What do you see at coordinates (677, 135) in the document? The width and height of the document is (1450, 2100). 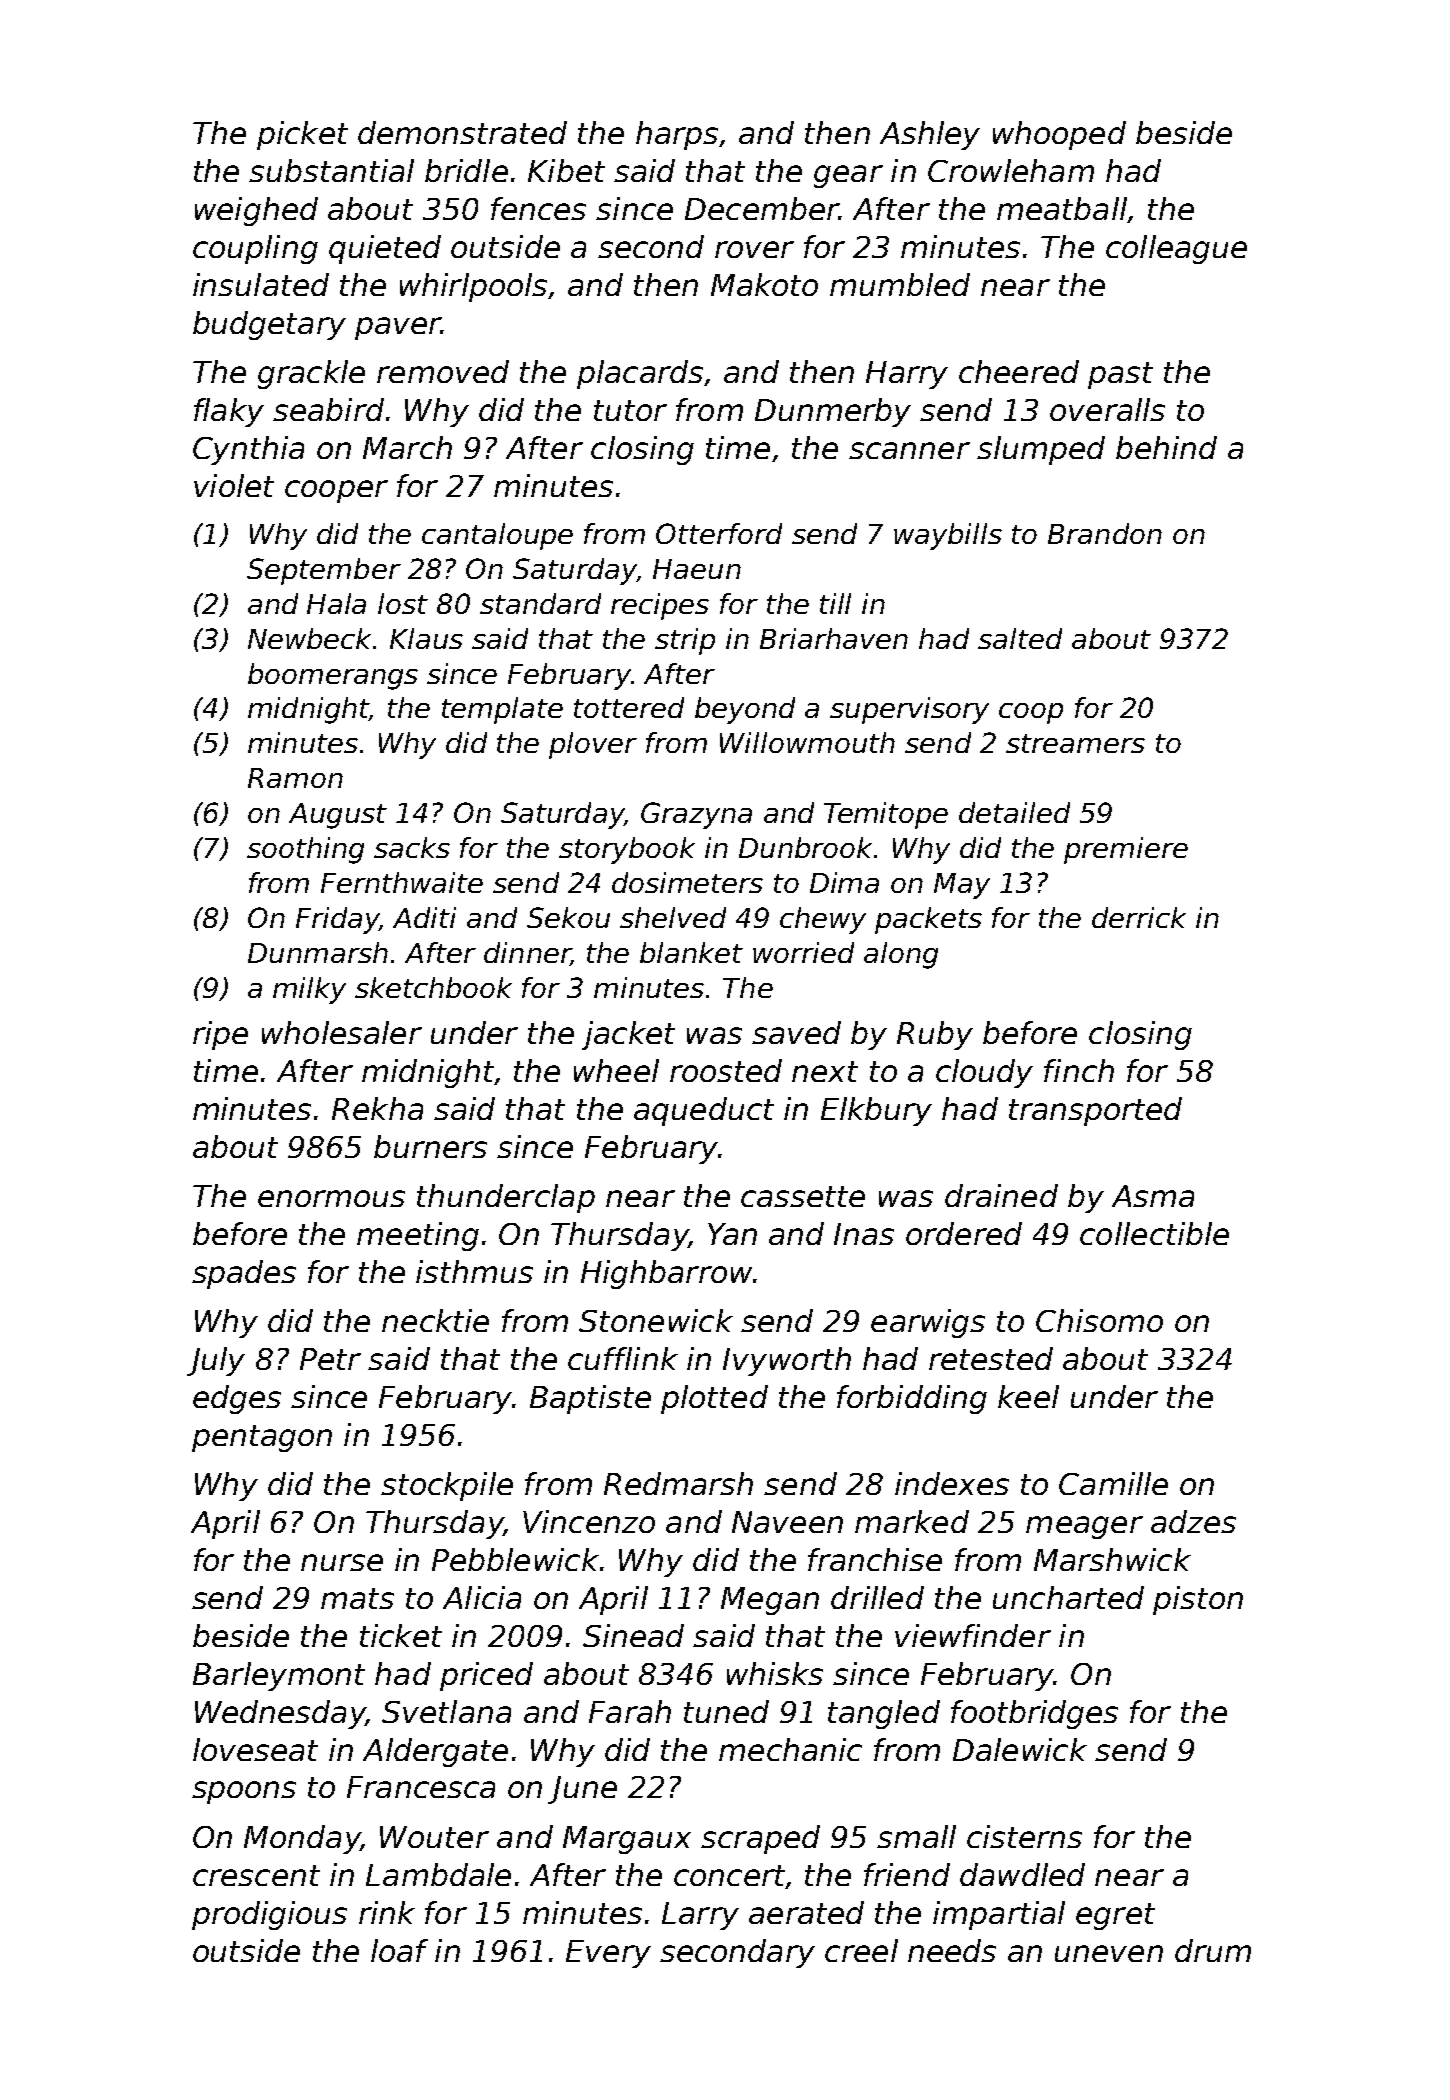 I see `harps` at bounding box center [677, 135].
